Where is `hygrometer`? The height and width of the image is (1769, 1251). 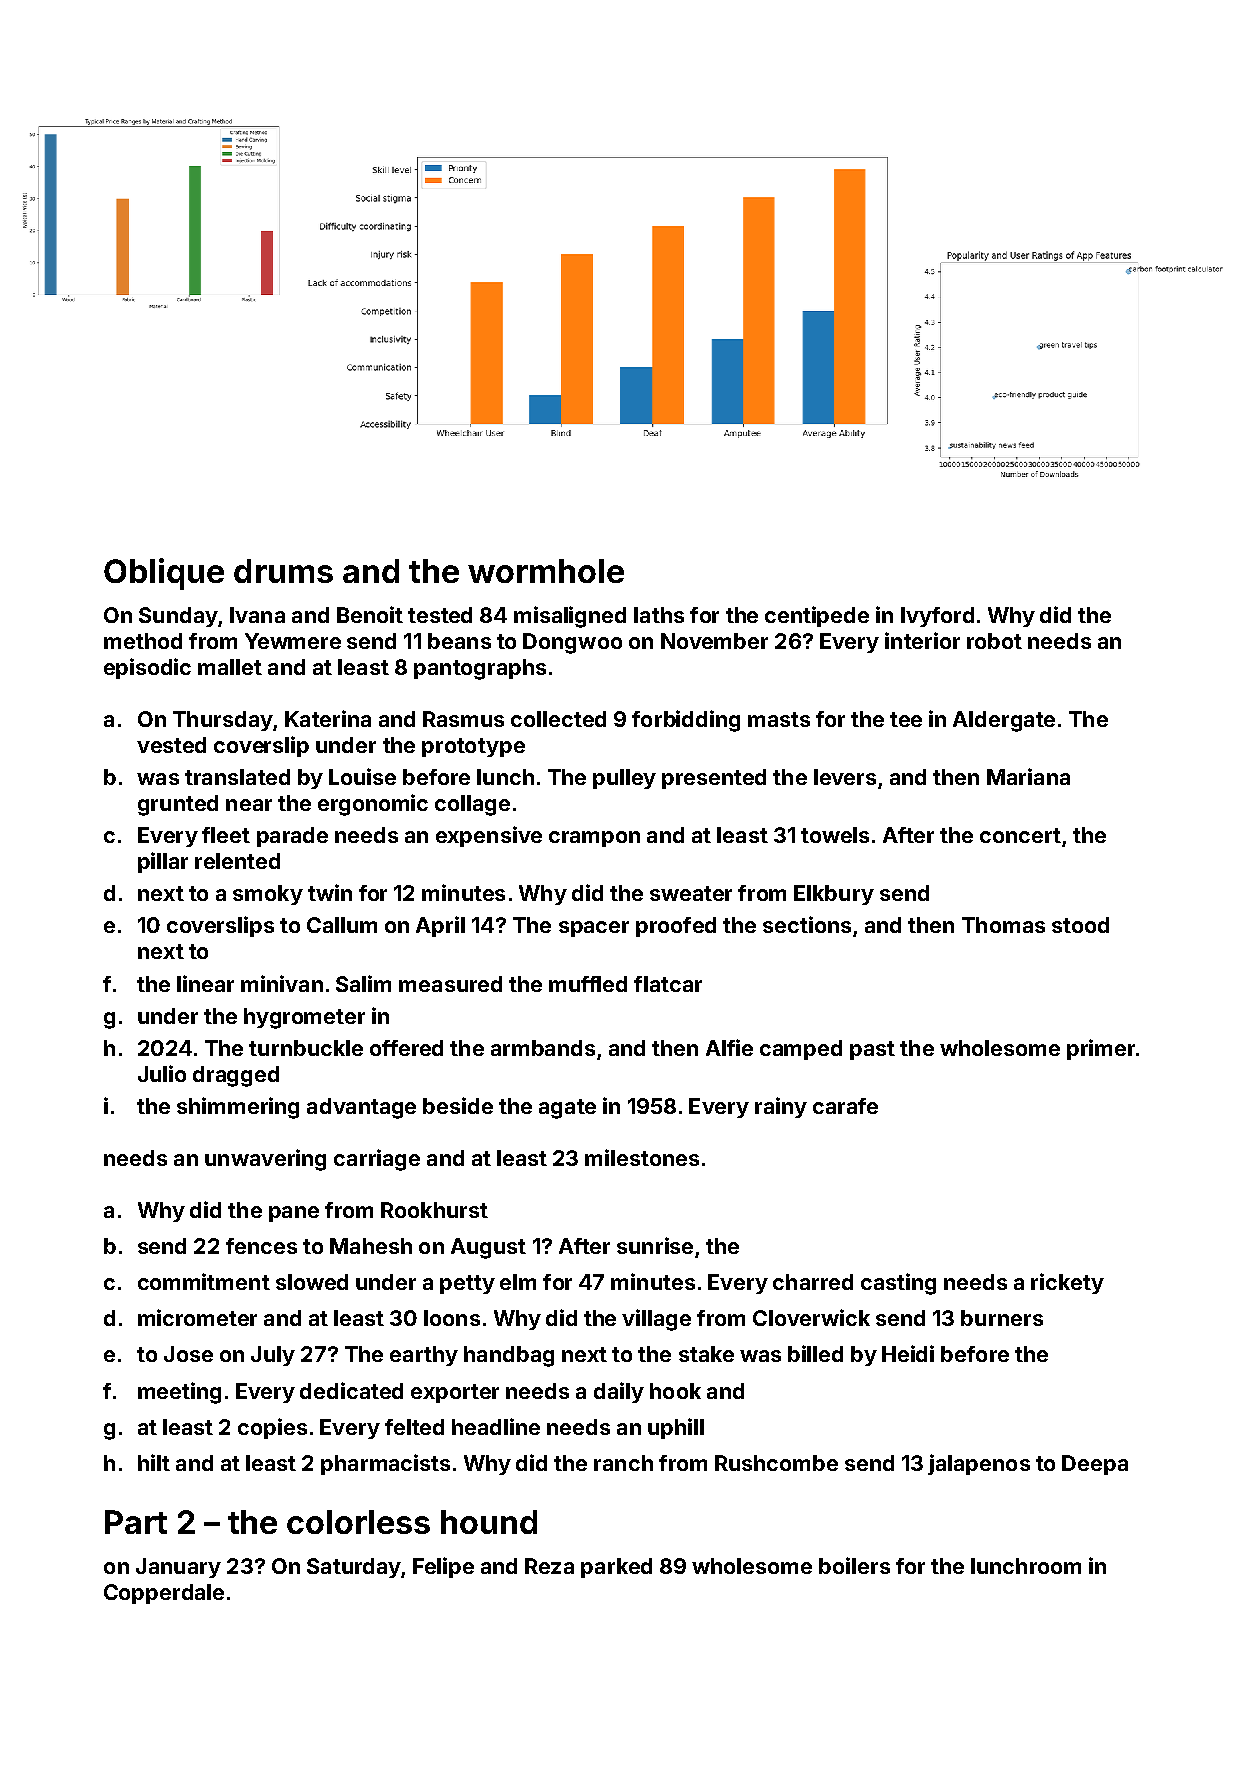
hygrometer is located at coordinates (304, 1018).
